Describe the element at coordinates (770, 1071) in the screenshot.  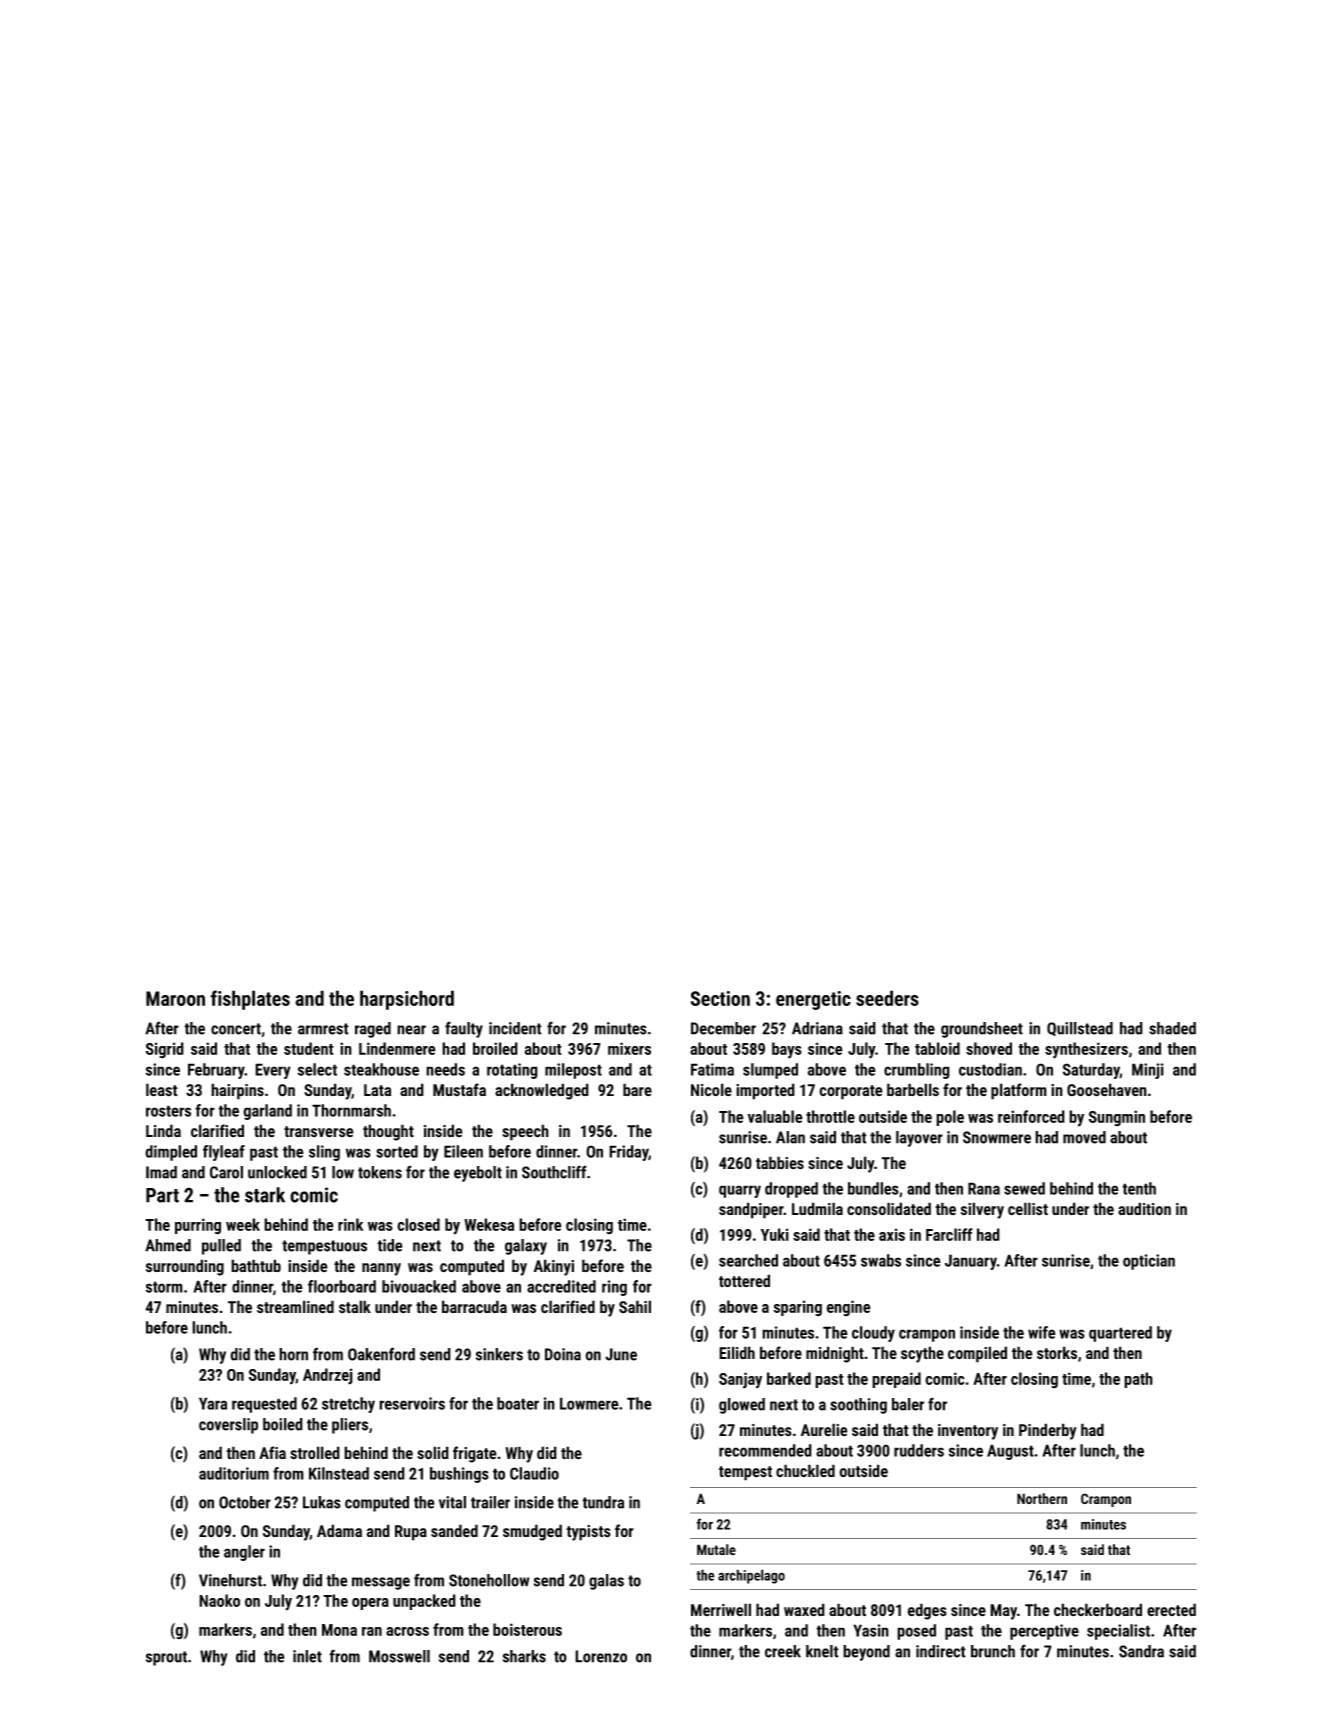
I see `slumped` at that location.
